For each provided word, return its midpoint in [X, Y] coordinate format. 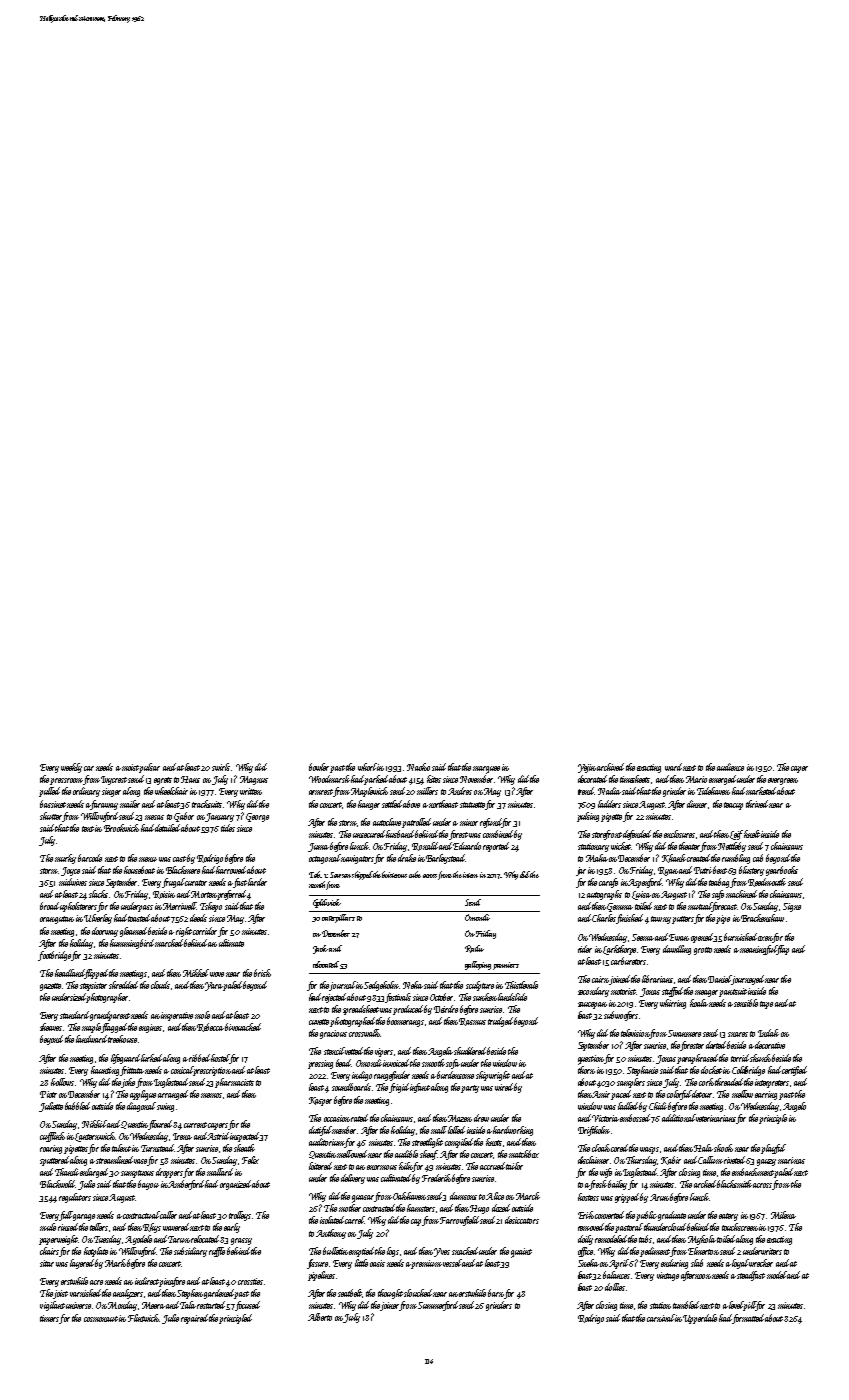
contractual [141, 1215]
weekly [71, 768]
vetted [354, 1051]
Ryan [668, 871]
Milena [783, 1215]
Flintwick [143, 1318]
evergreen [783, 781]
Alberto [320, 1317]
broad [49, 906]
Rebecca [210, 1027]
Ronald [425, 846]
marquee [486, 770]
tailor [514, 1166]
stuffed [672, 992]
